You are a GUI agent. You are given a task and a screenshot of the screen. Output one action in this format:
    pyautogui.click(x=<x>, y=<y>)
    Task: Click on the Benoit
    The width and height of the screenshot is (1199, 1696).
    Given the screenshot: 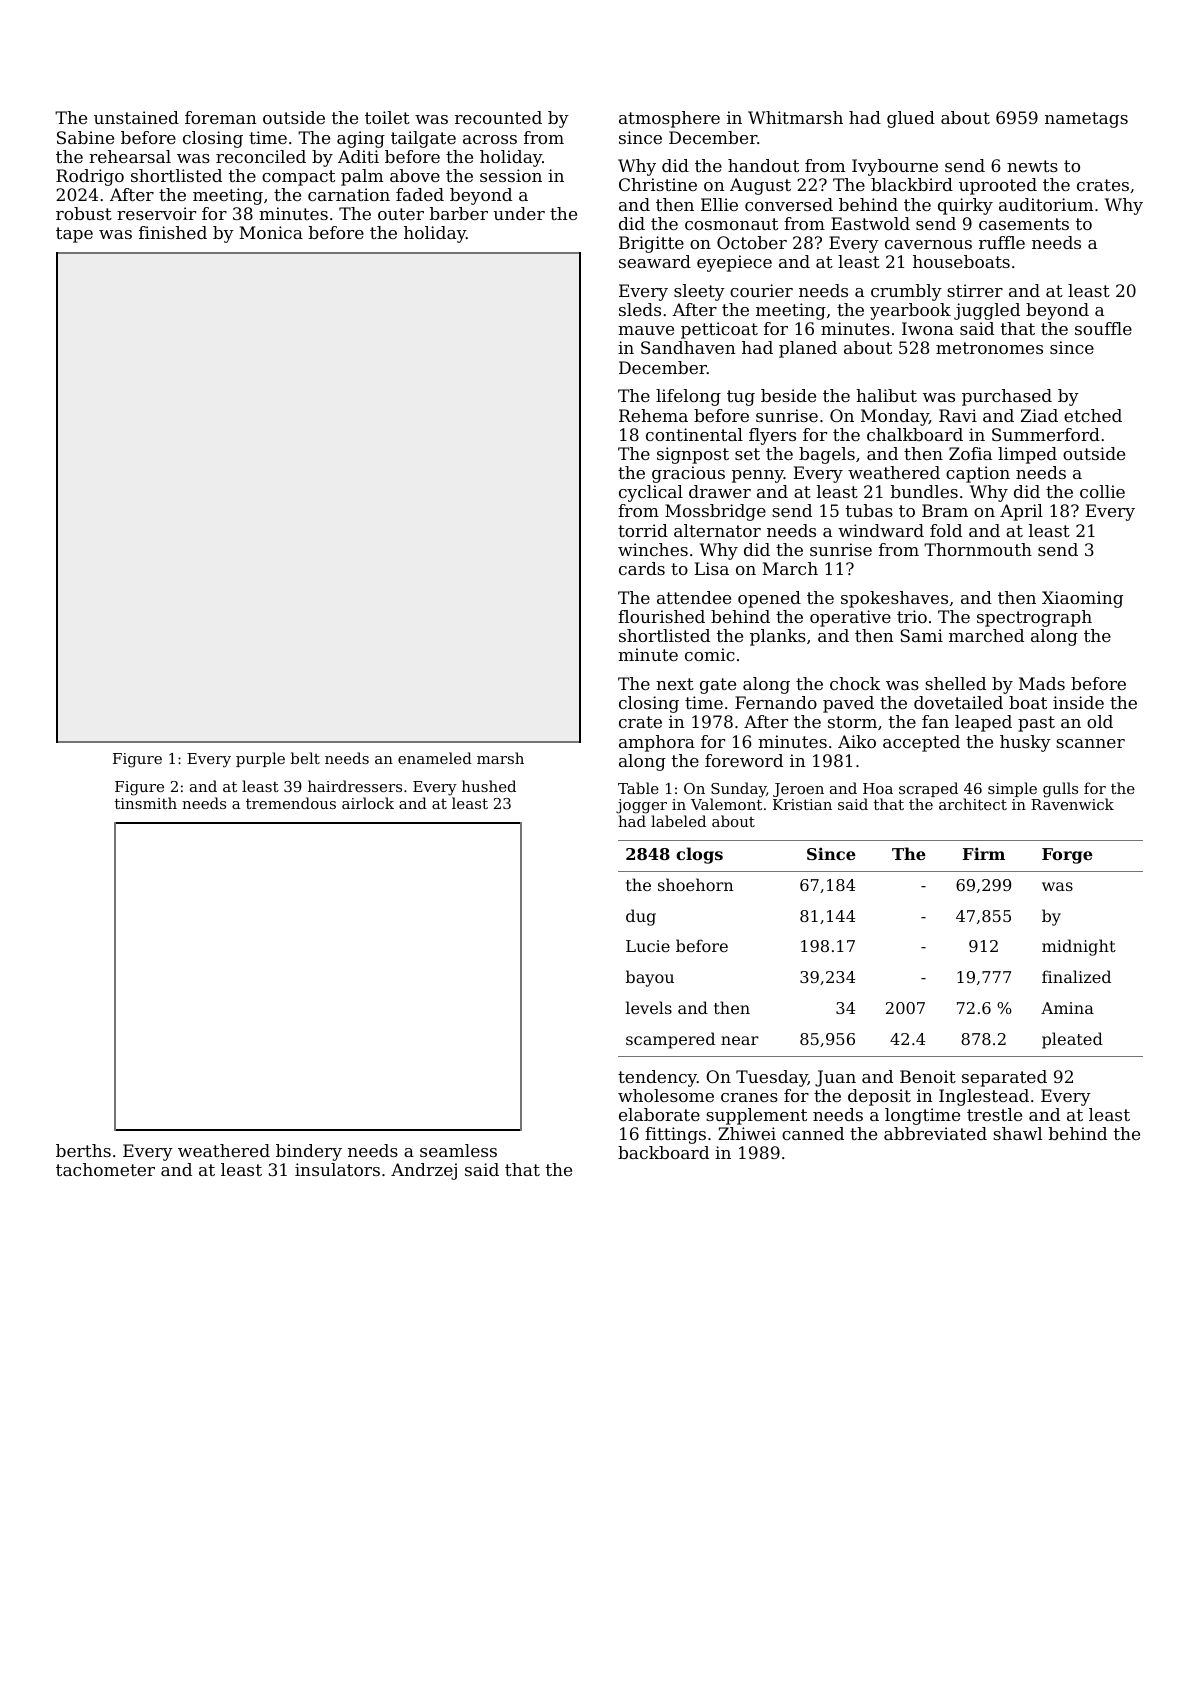 What is the action you would take?
    pyautogui.click(x=928, y=1076)
